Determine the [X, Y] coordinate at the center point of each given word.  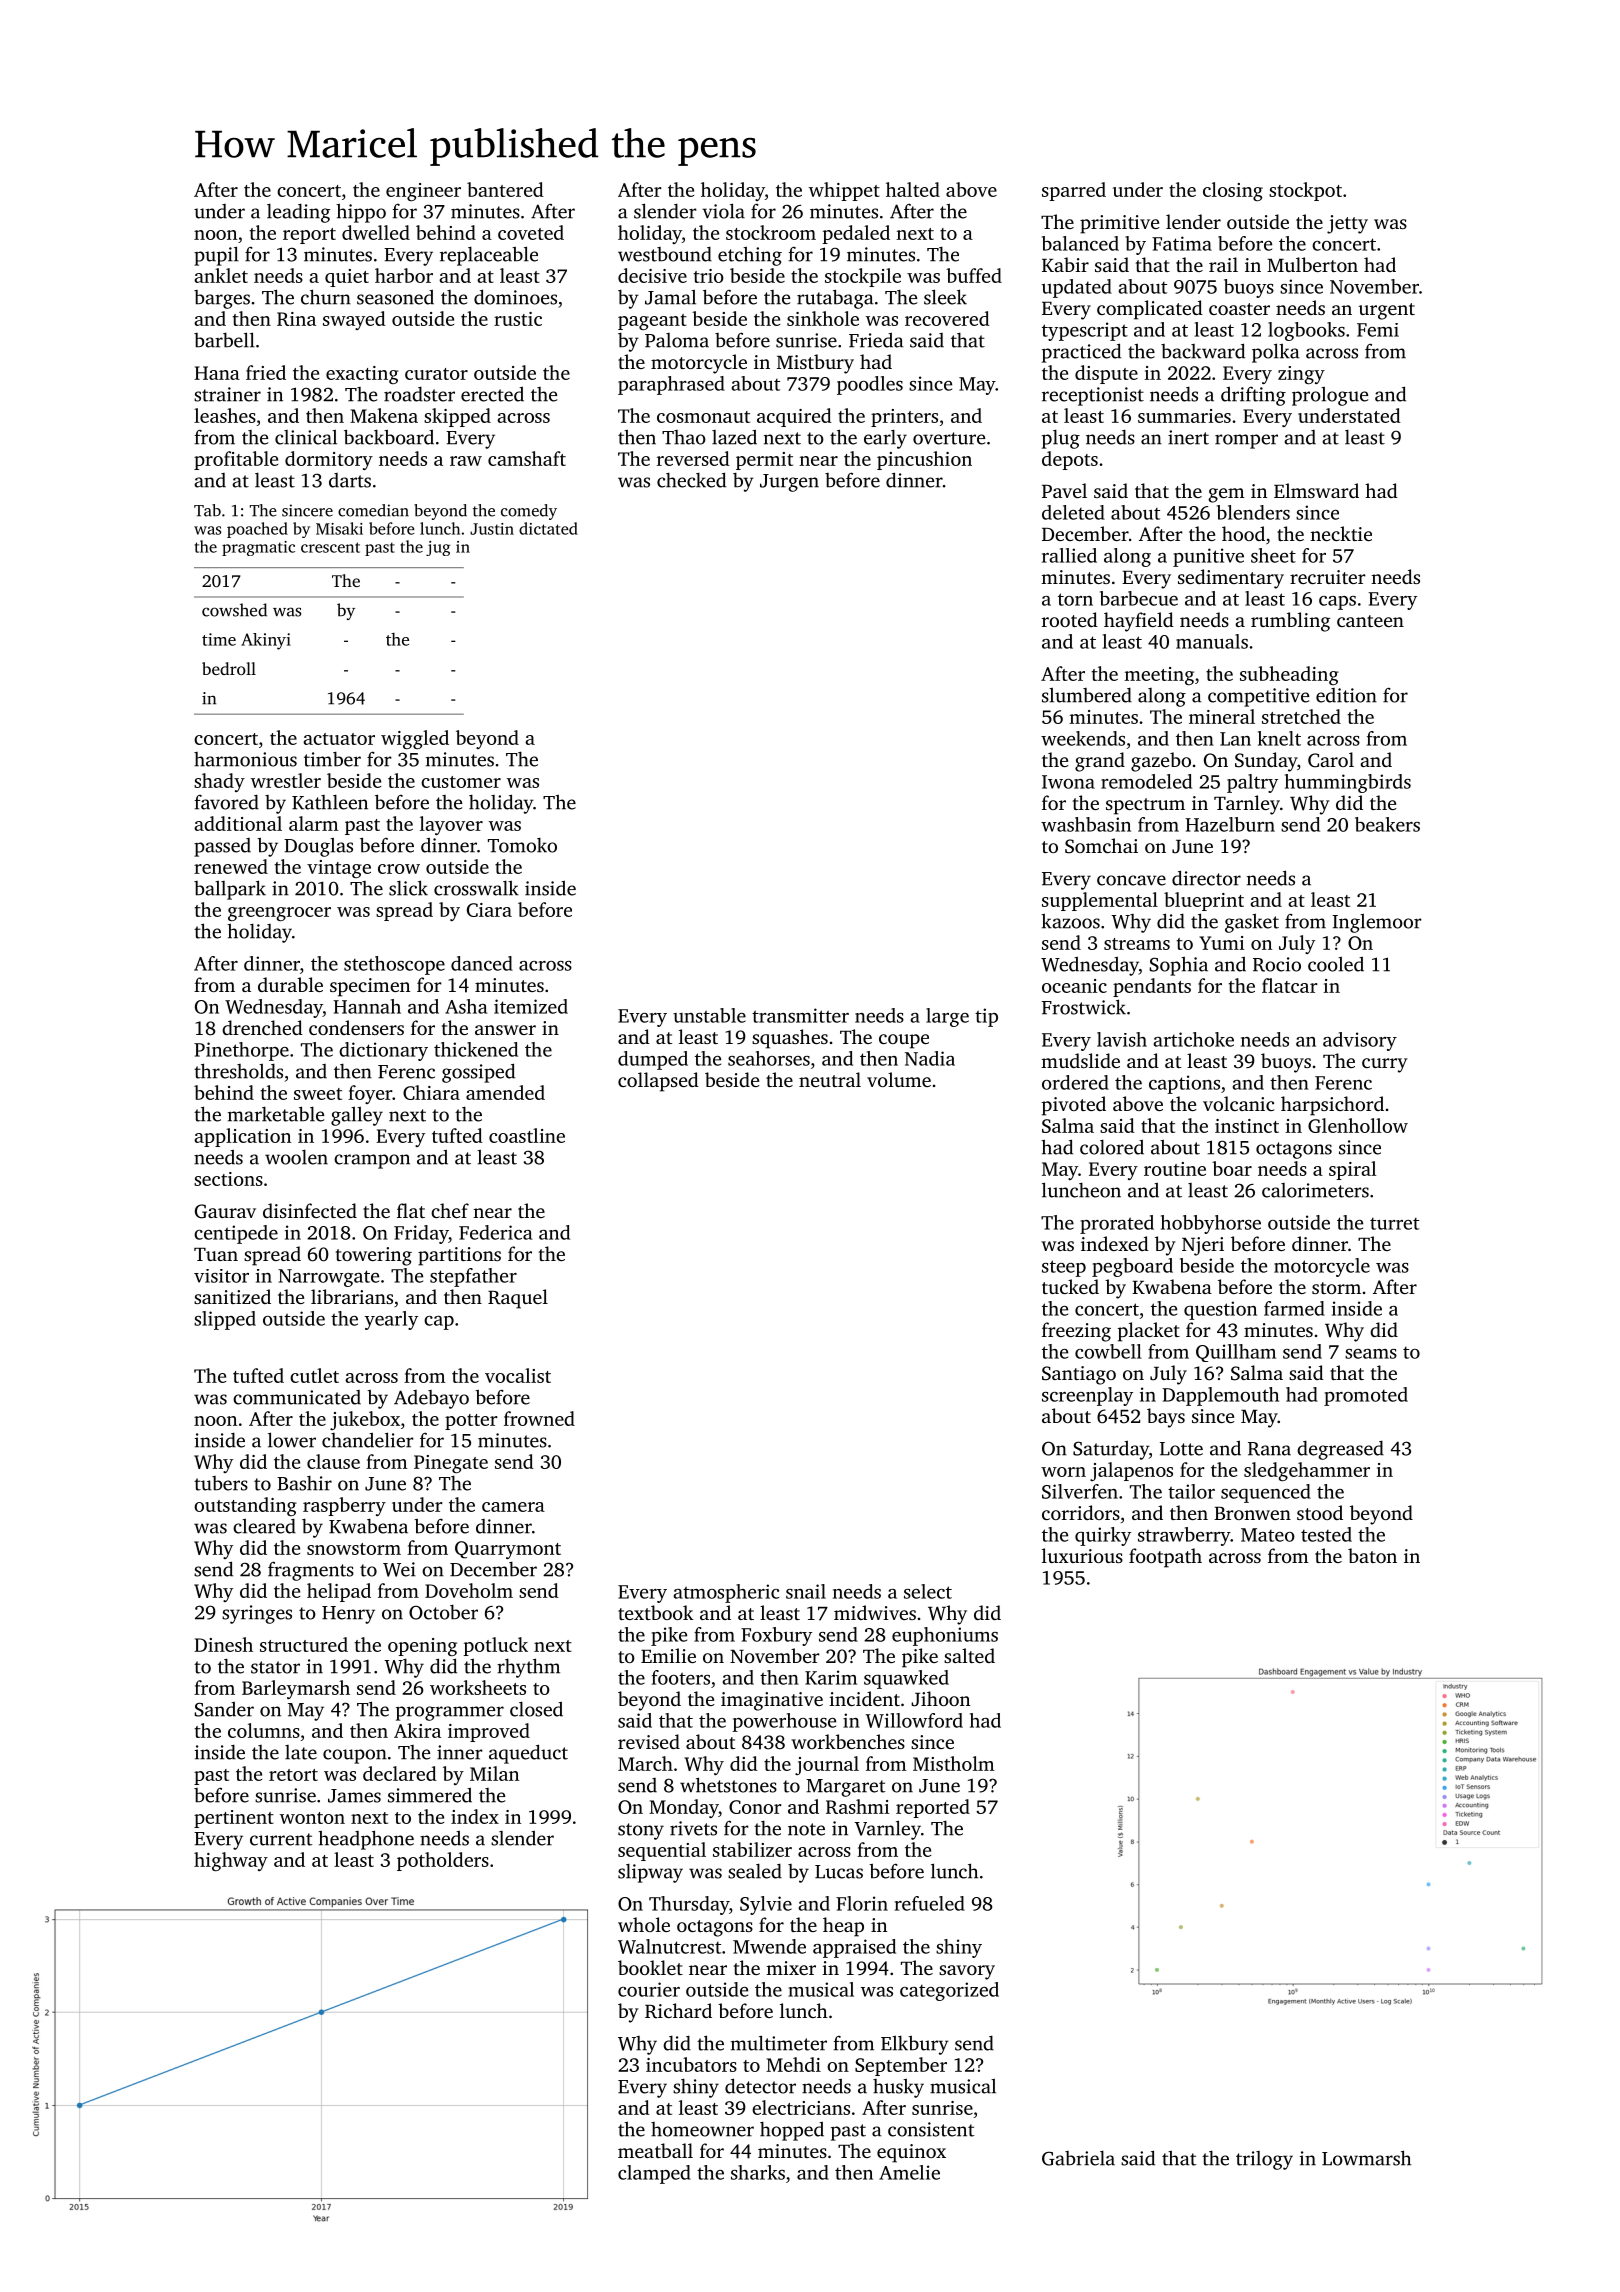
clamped [654, 2174]
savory [967, 1972]
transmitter [800, 1015]
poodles [870, 385]
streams [1137, 944]
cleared [264, 1526]
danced [482, 963]
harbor [404, 275]
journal [827, 1765]
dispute [1106, 374]
